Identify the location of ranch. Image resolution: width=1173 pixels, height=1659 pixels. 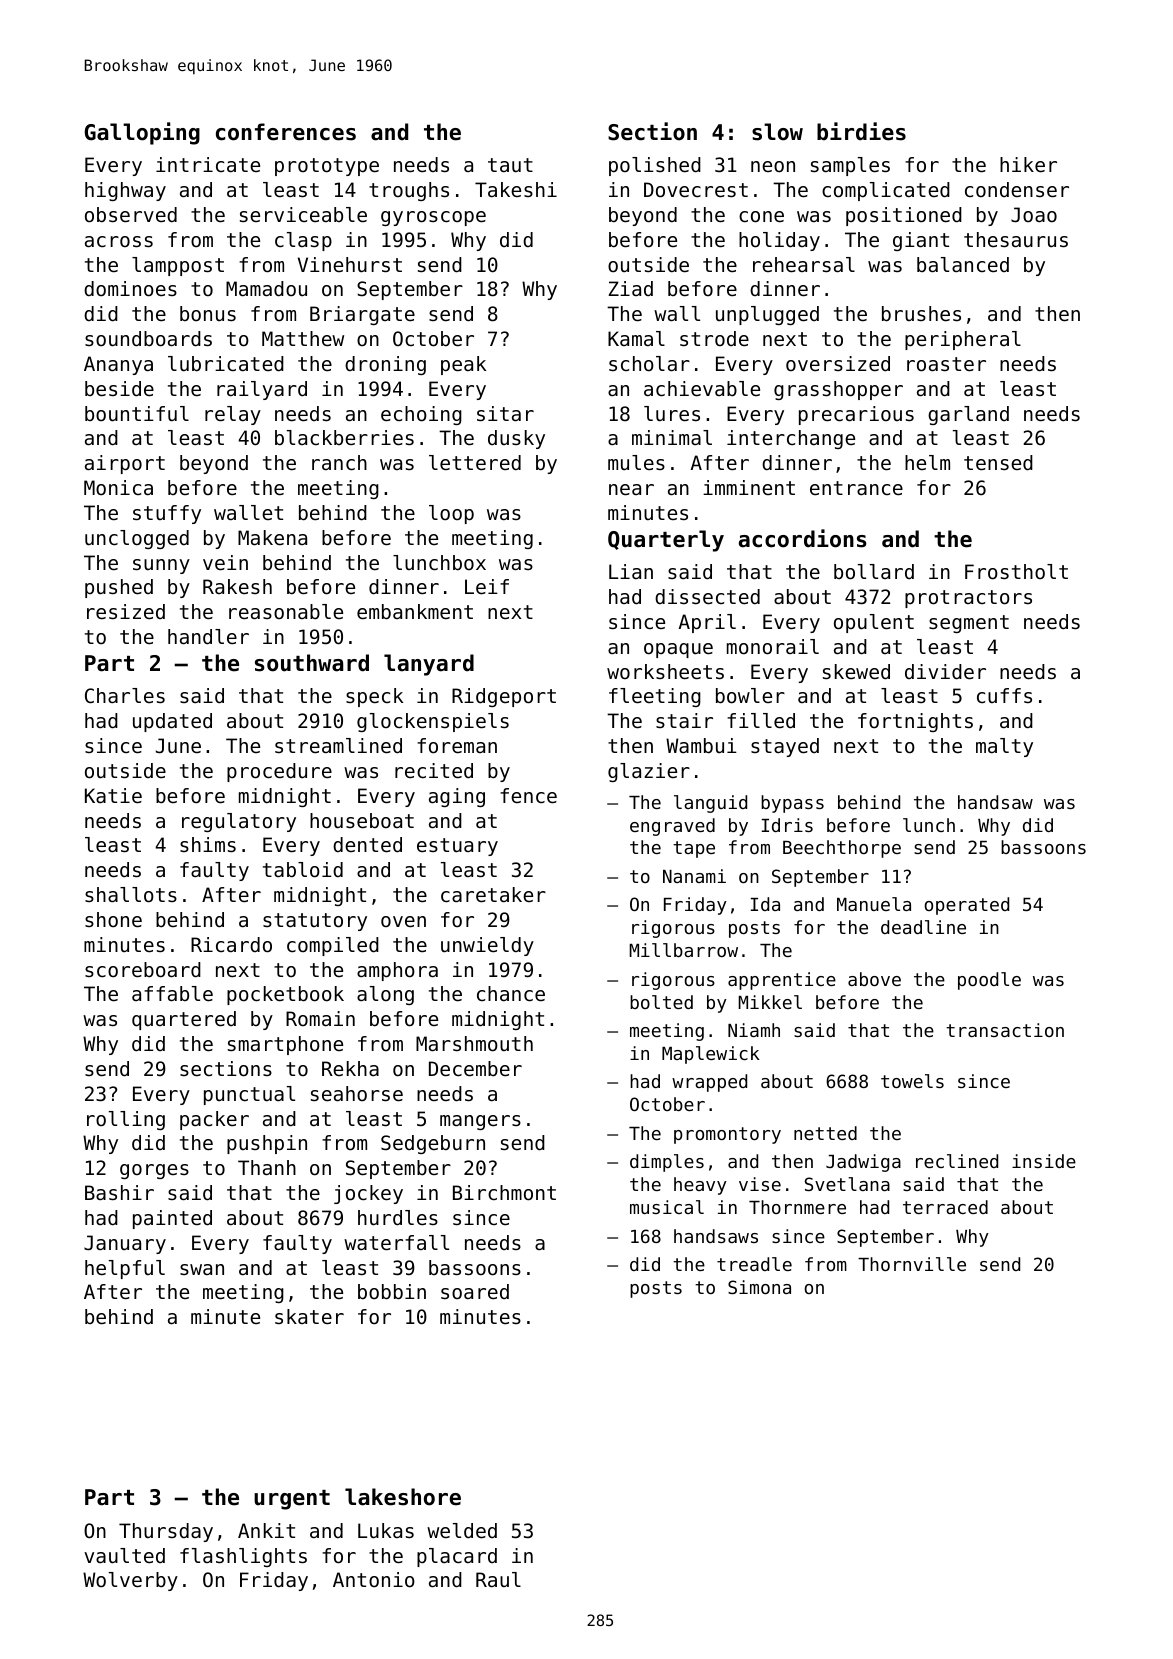
(339, 463).
